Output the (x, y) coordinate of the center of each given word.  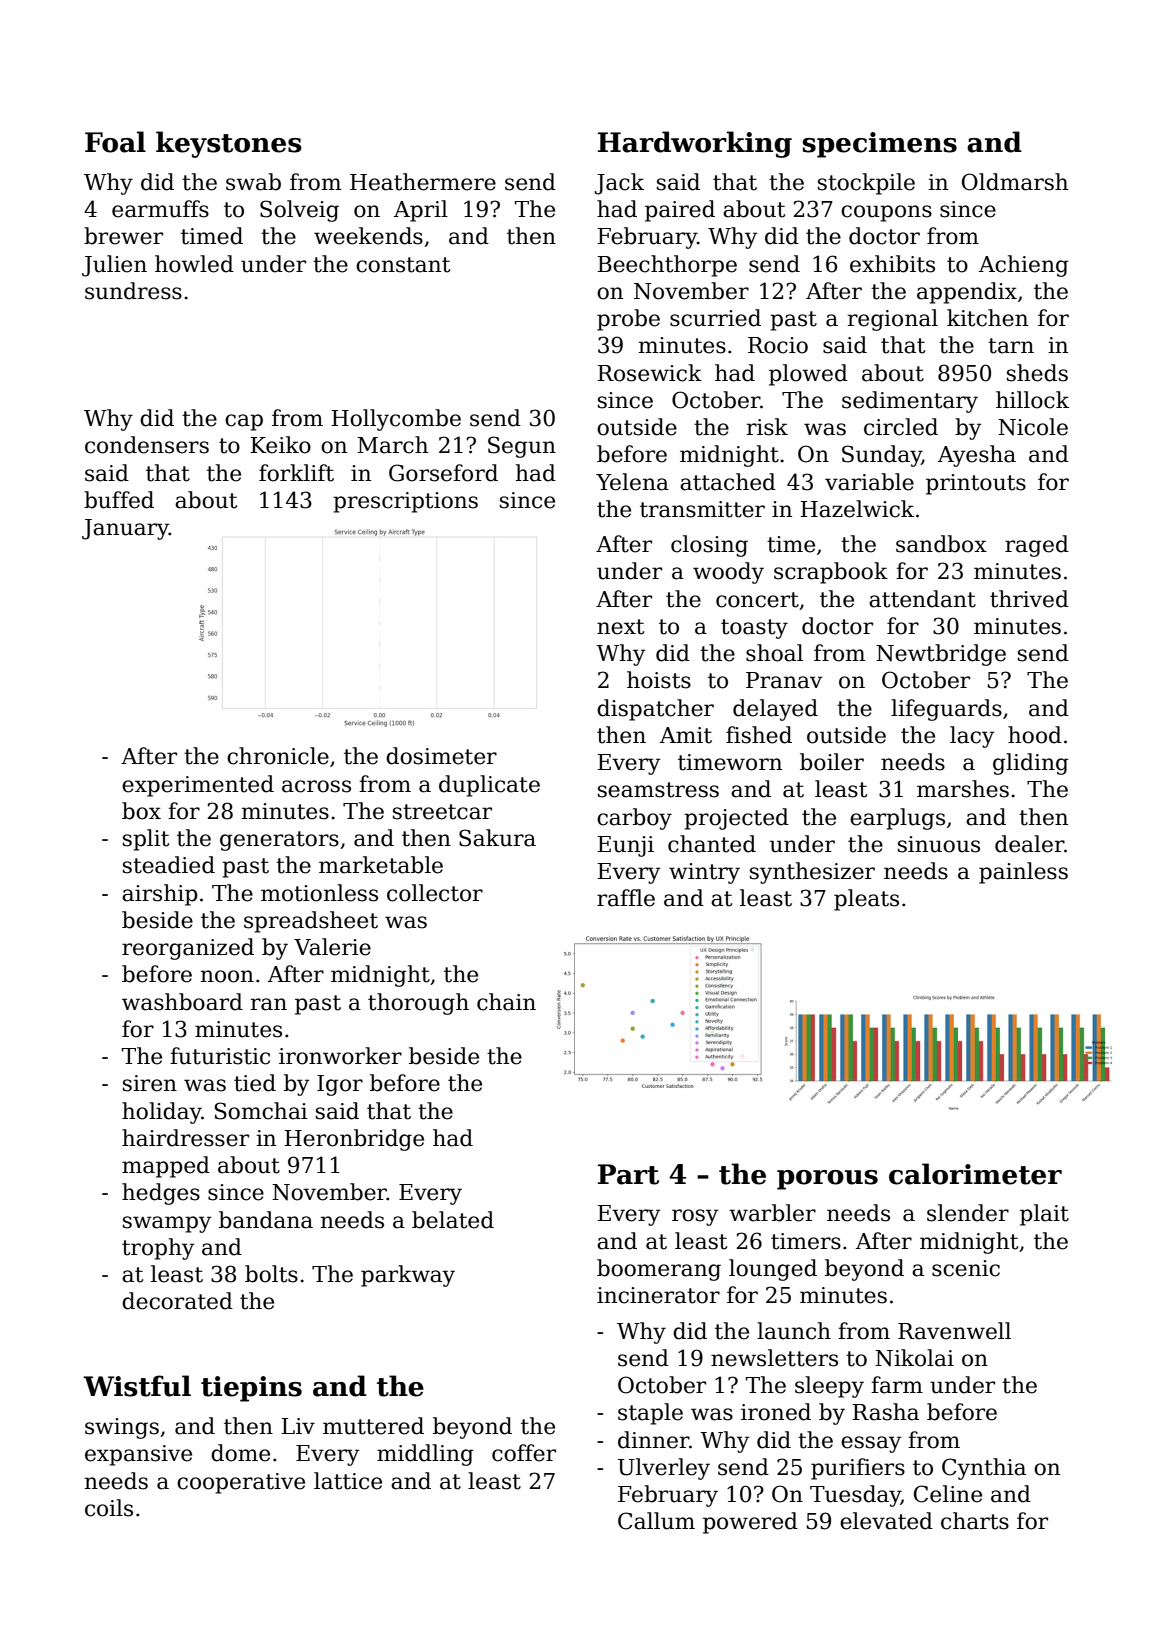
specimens (879, 145)
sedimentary (910, 402)
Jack (619, 184)
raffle (626, 898)
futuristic (220, 1056)
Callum (656, 1521)
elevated (886, 1521)
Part (628, 1174)
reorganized (188, 949)
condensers (147, 445)
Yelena (632, 482)
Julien (114, 266)
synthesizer (812, 873)
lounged (773, 1270)
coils (109, 1508)
